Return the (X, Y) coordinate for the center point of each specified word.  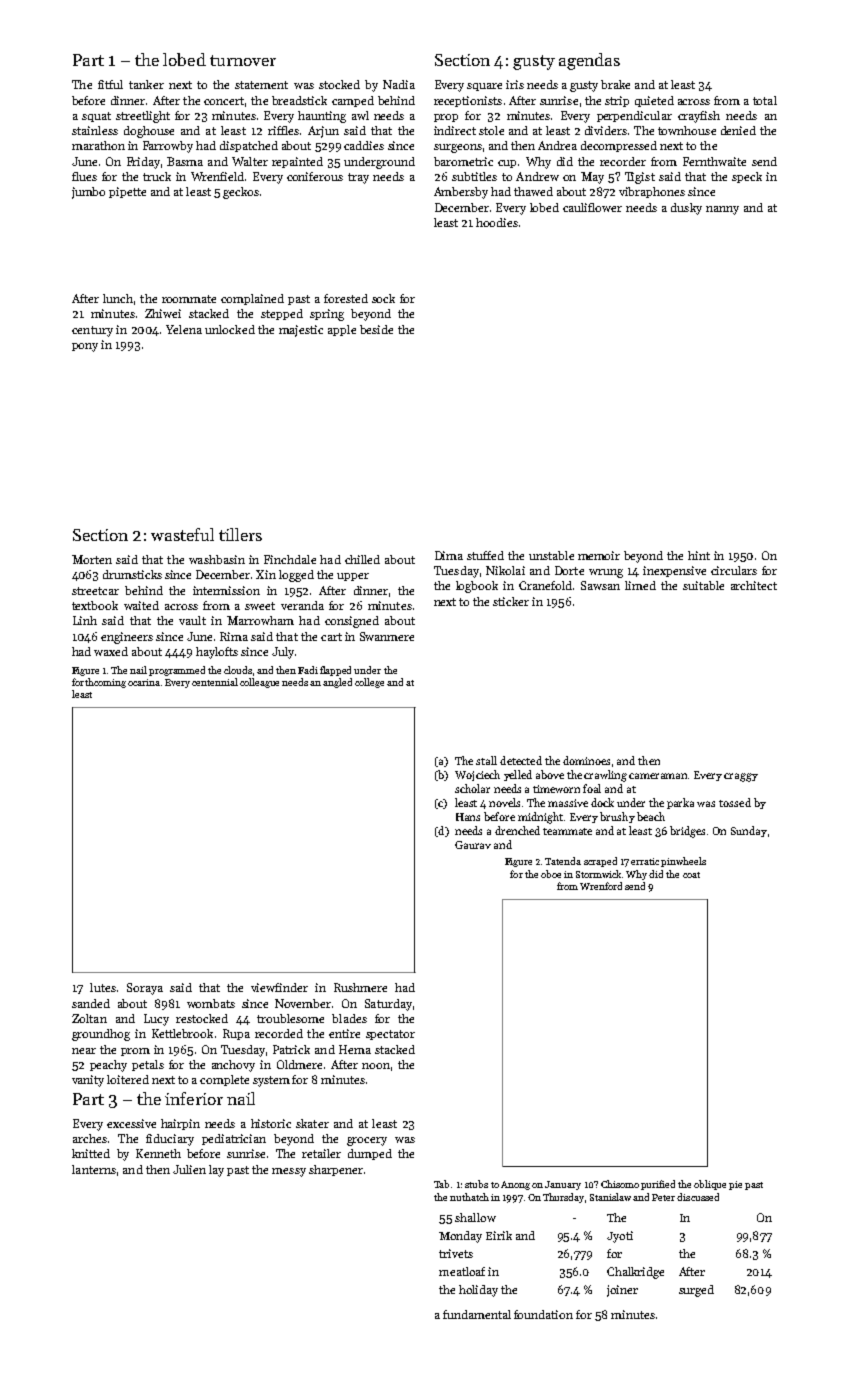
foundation (543, 1314)
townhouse (687, 130)
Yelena (184, 329)
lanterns (94, 1169)
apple (342, 330)
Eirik (499, 1235)
